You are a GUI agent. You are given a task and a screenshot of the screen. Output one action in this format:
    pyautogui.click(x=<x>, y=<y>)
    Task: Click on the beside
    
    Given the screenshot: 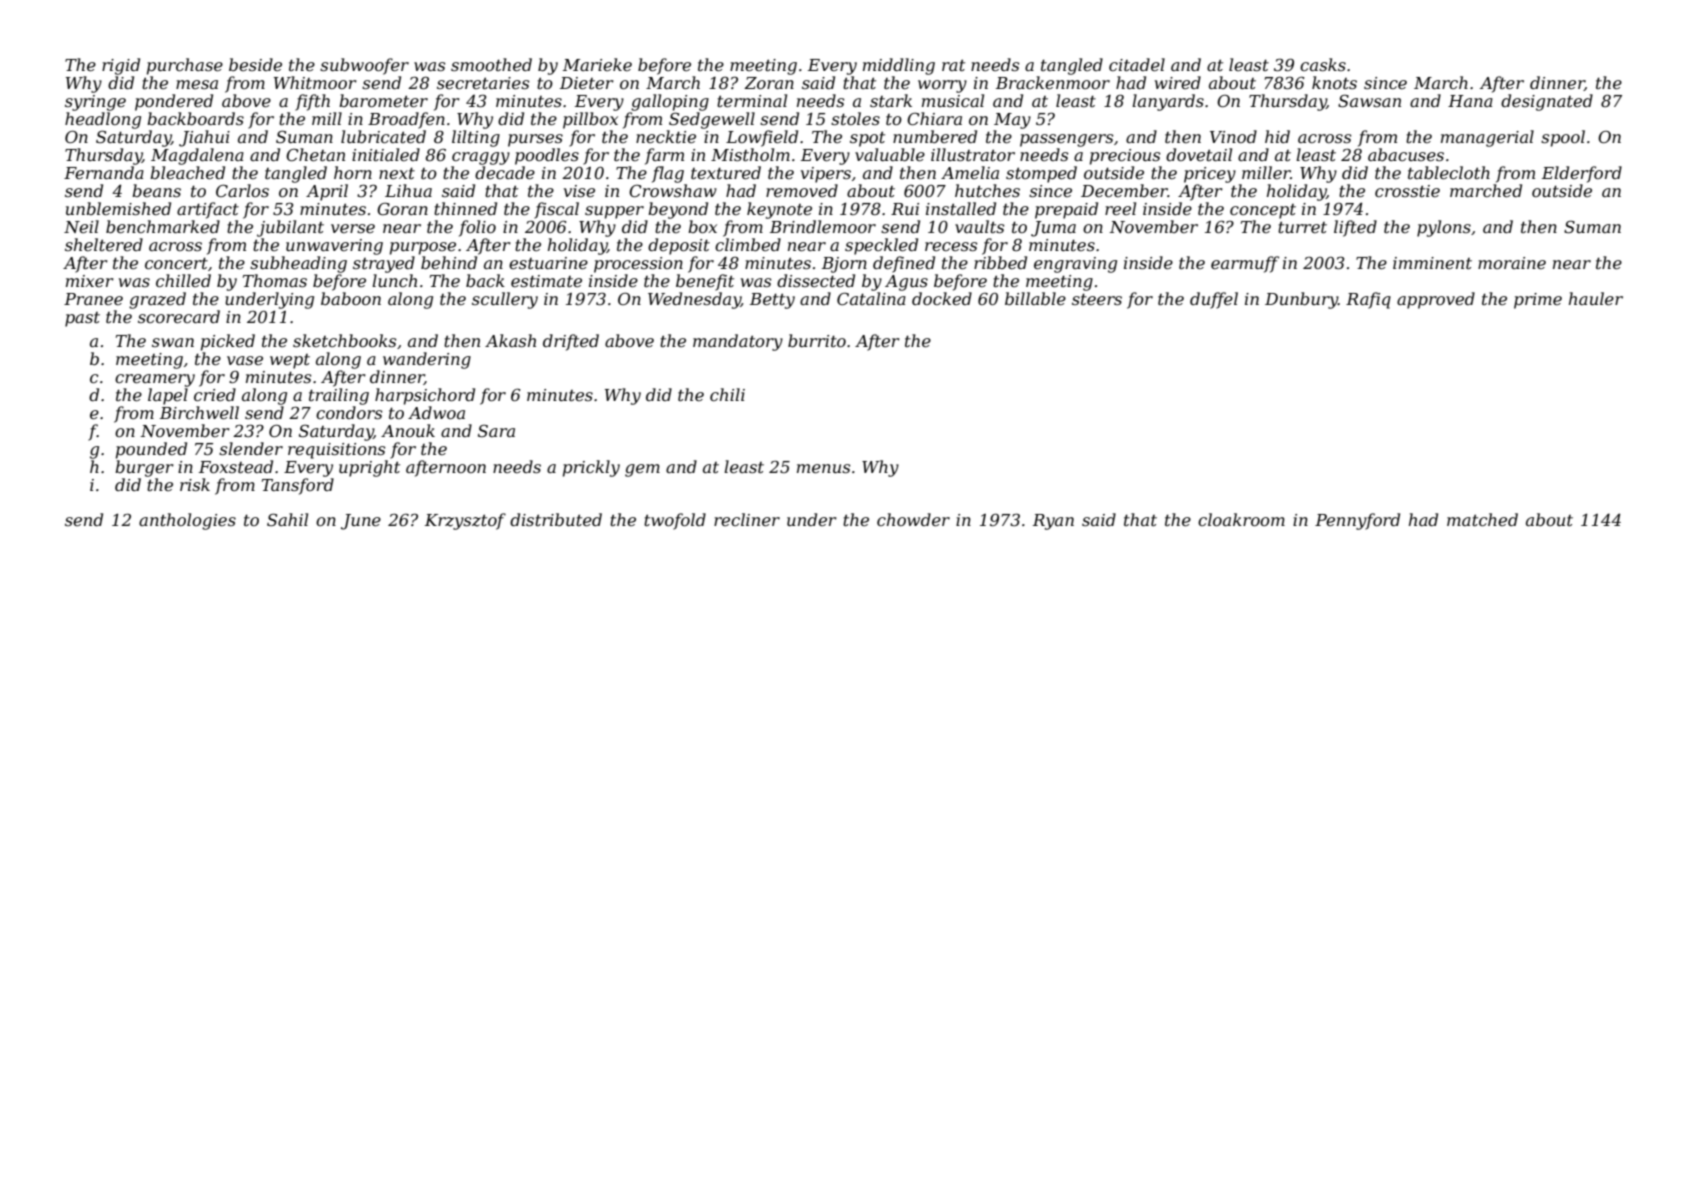 What is the action you would take?
    pyautogui.click(x=255, y=64)
